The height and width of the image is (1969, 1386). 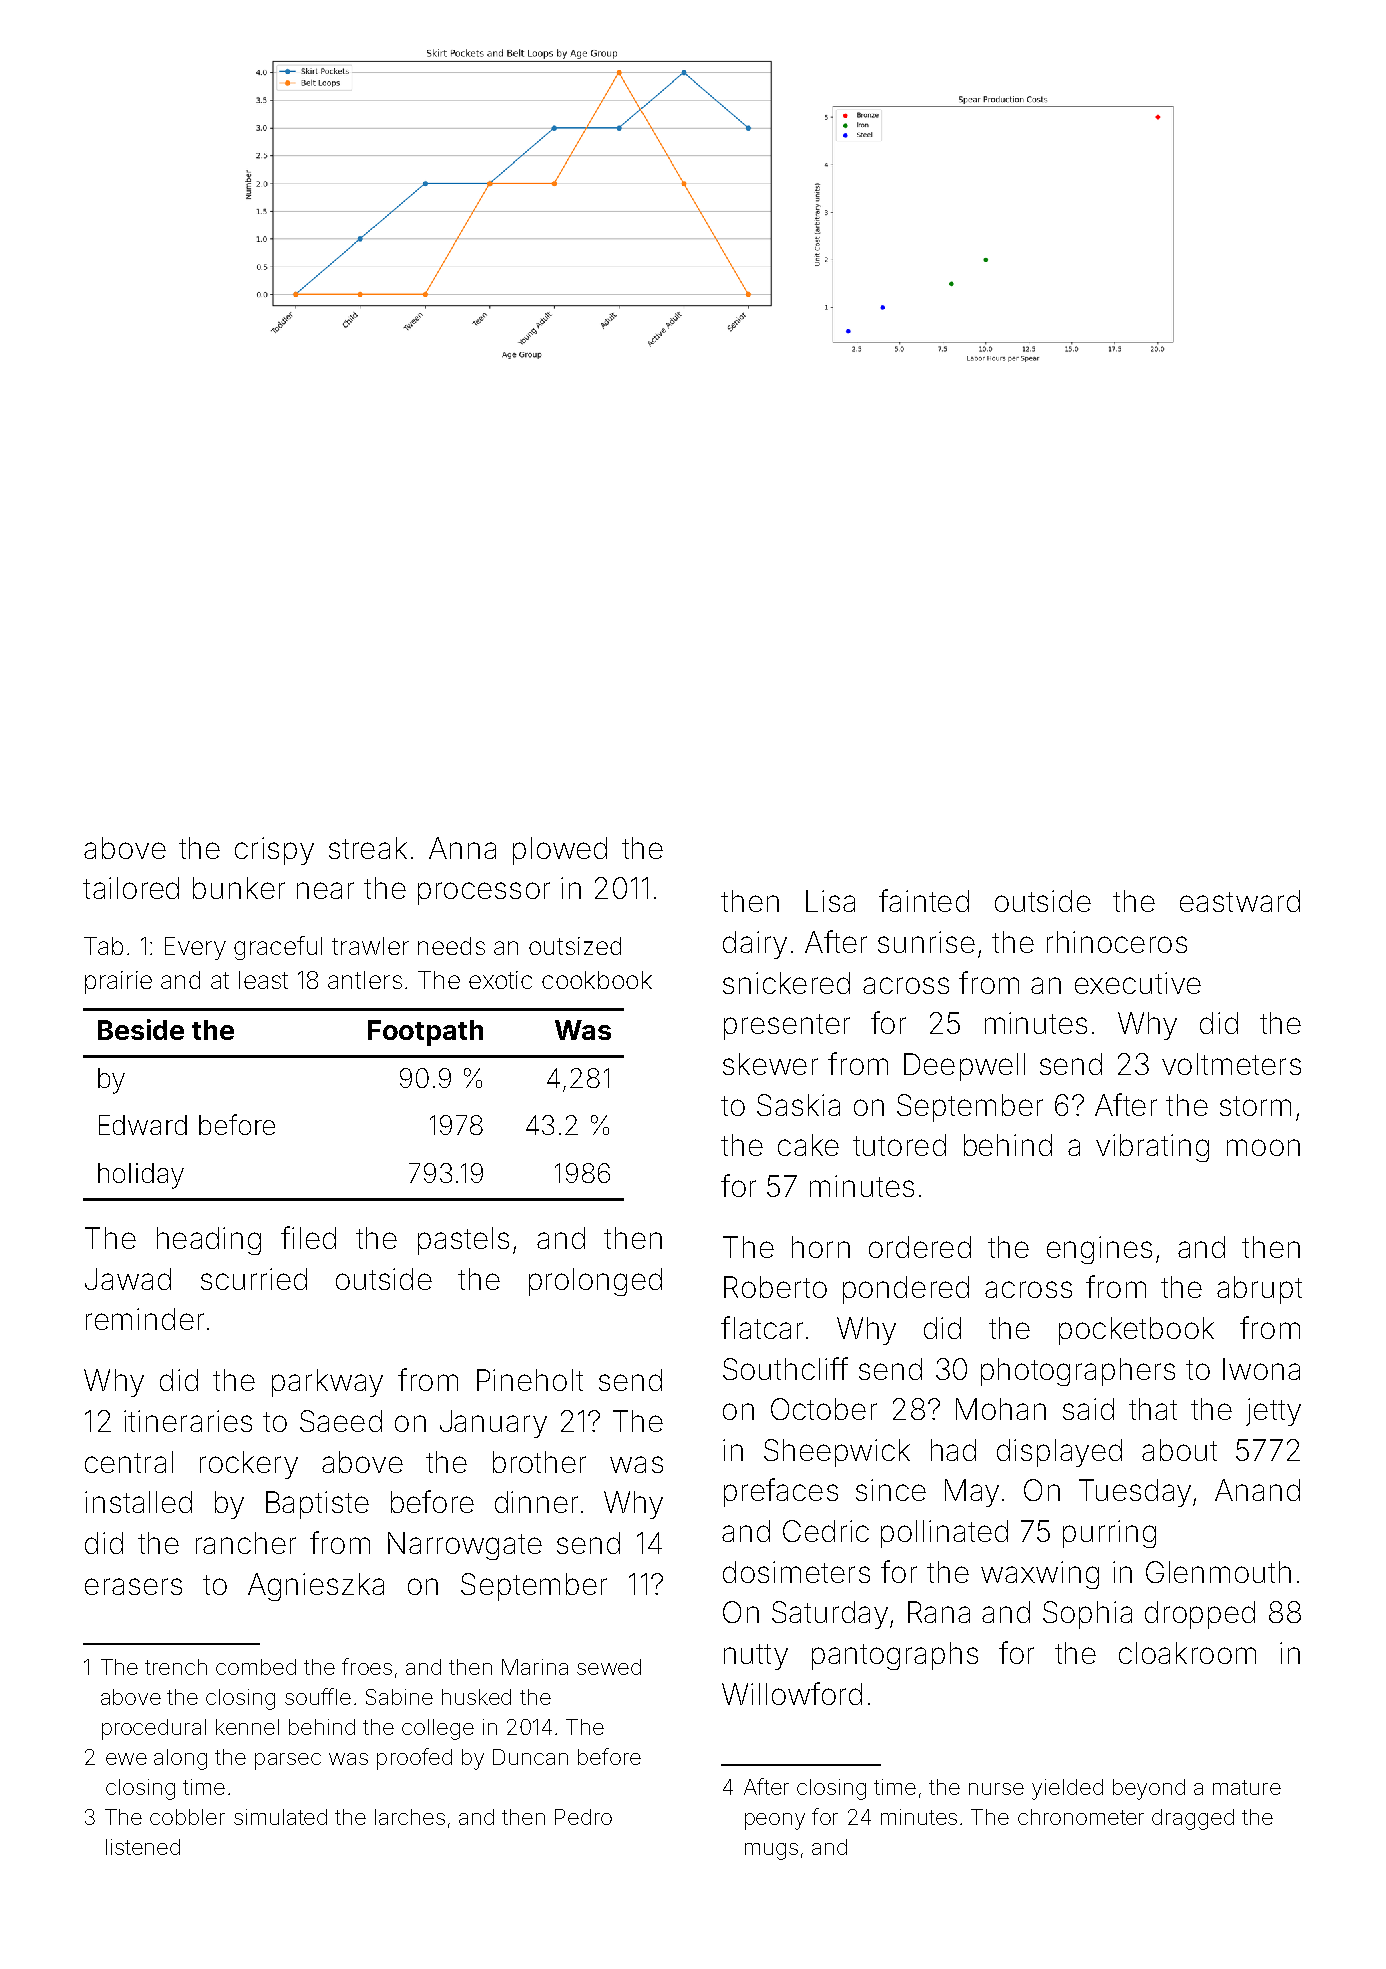 What do you see at coordinates (830, 901) in the image?
I see `Lisa` at bounding box center [830, 901].
